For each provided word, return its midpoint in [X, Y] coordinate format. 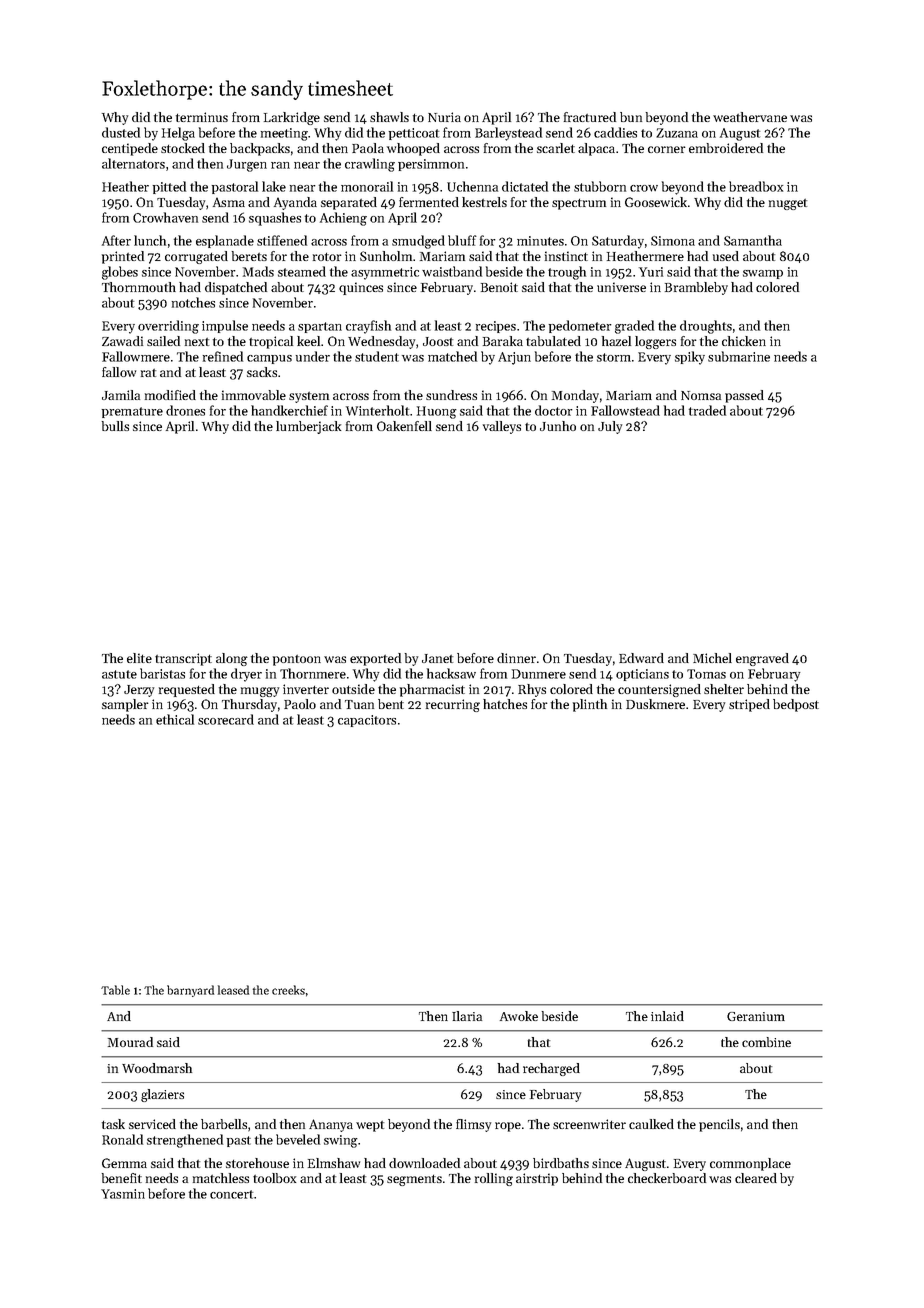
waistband [452, 271]
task [113, 1124]
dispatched [236, 288]
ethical [175, 719]
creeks [288, 990]
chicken [744, 341]
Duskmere [655, 704]
